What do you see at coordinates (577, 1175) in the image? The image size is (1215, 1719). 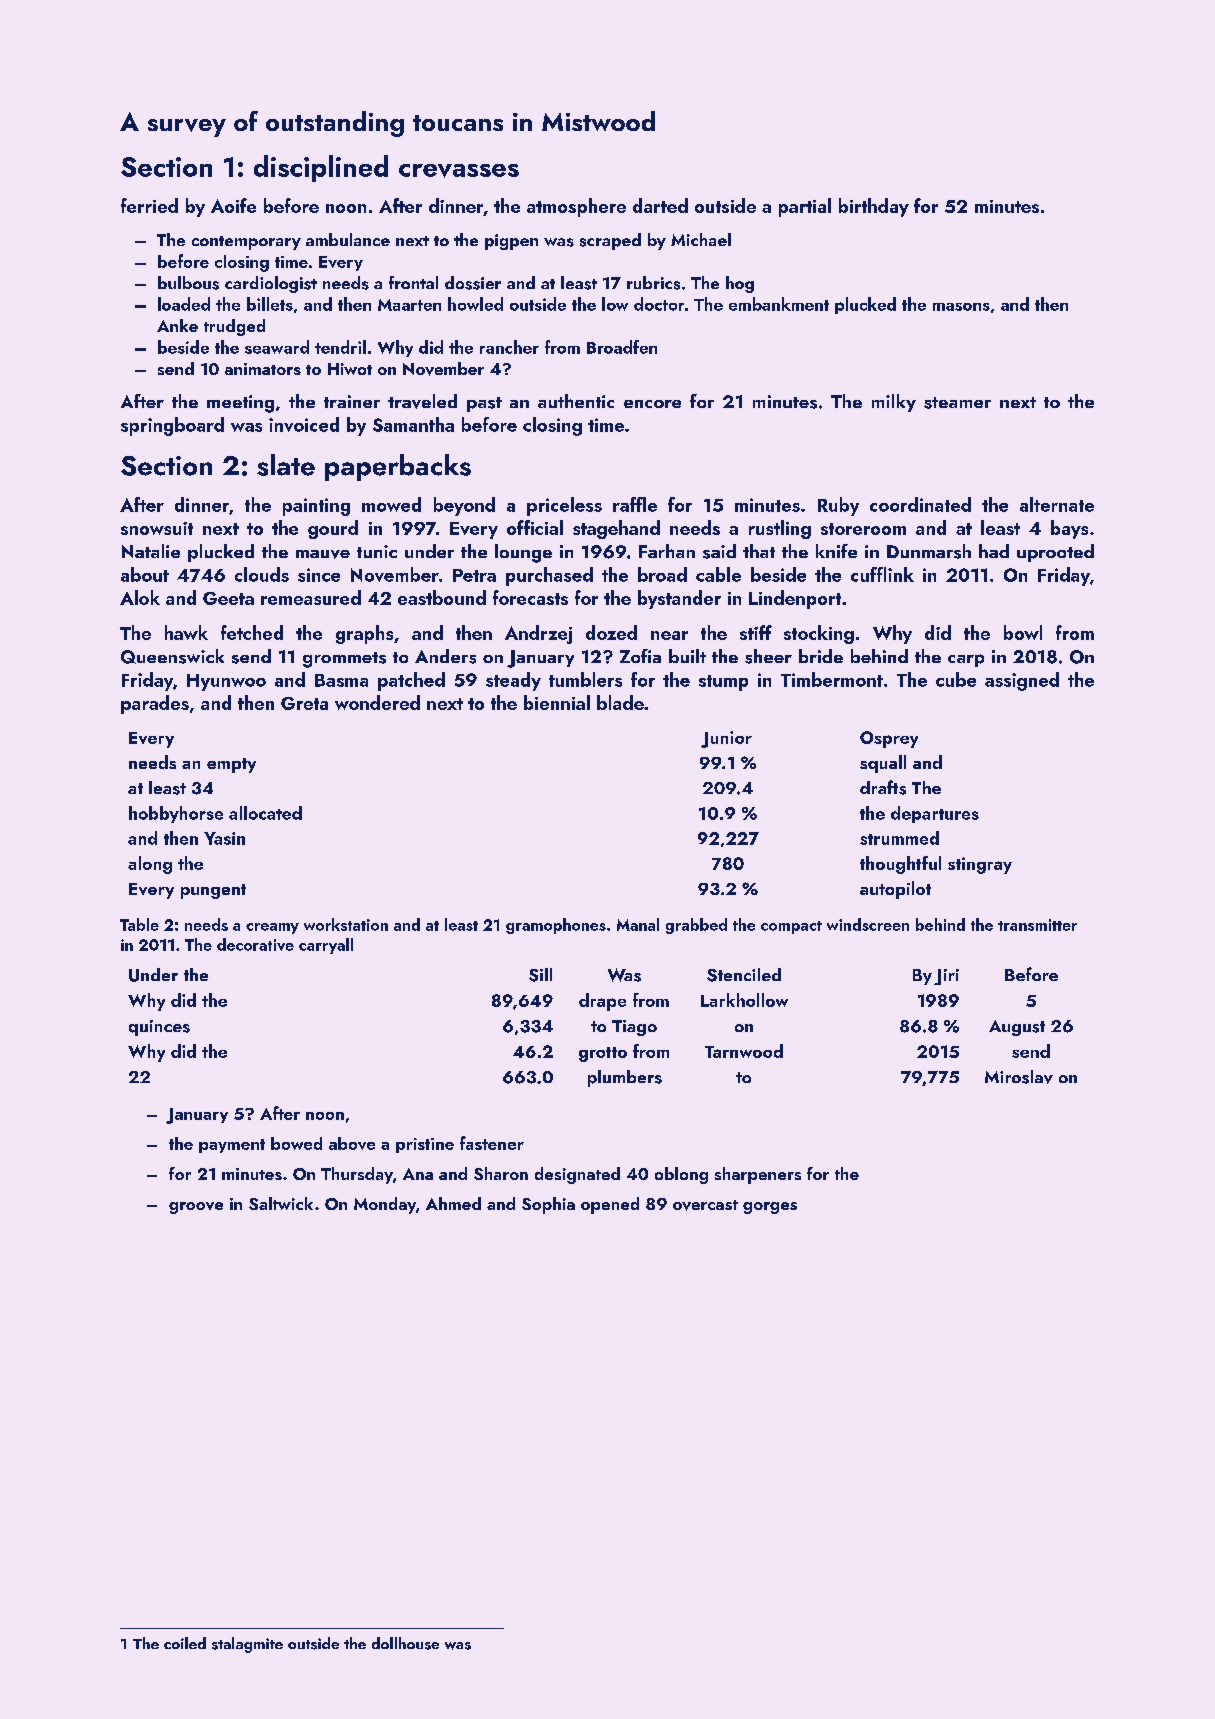 I see `designated` at bounding box center [577, 1175].
